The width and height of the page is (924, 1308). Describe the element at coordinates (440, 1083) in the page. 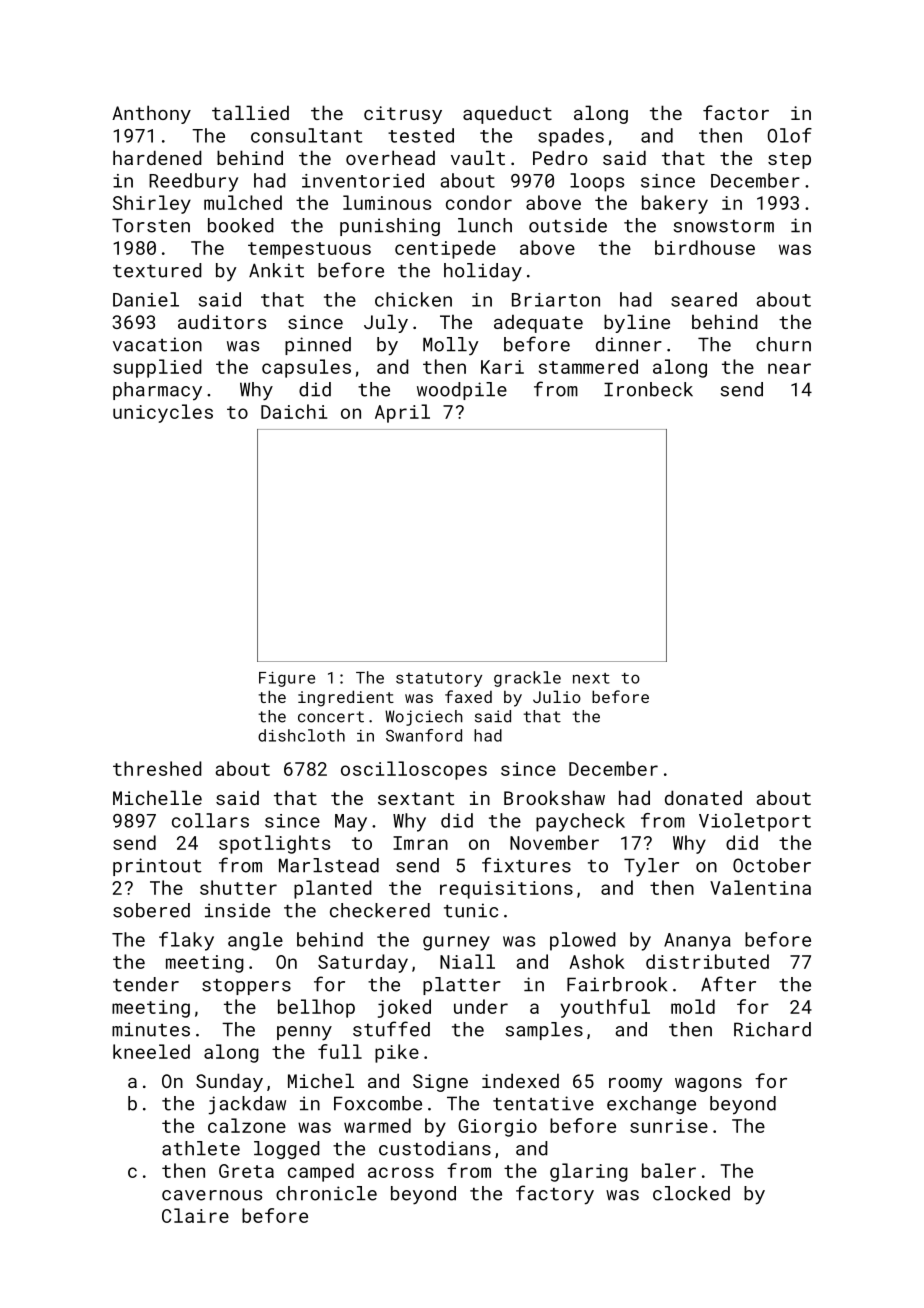

I see `Signe` at that location.
